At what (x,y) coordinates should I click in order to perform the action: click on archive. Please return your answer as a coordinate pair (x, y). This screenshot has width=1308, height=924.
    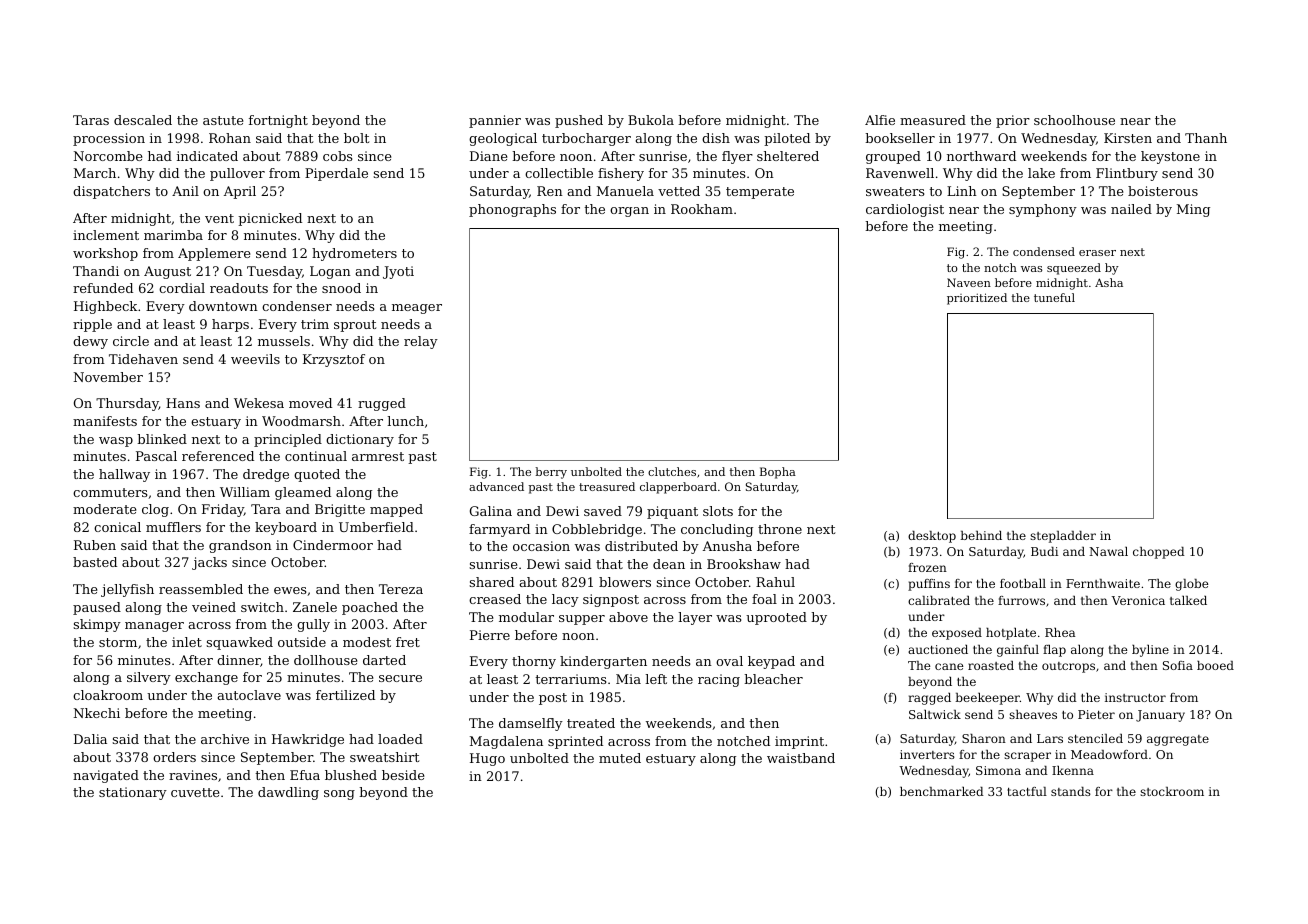
    Looking at the image, I should click on (225, 739).
